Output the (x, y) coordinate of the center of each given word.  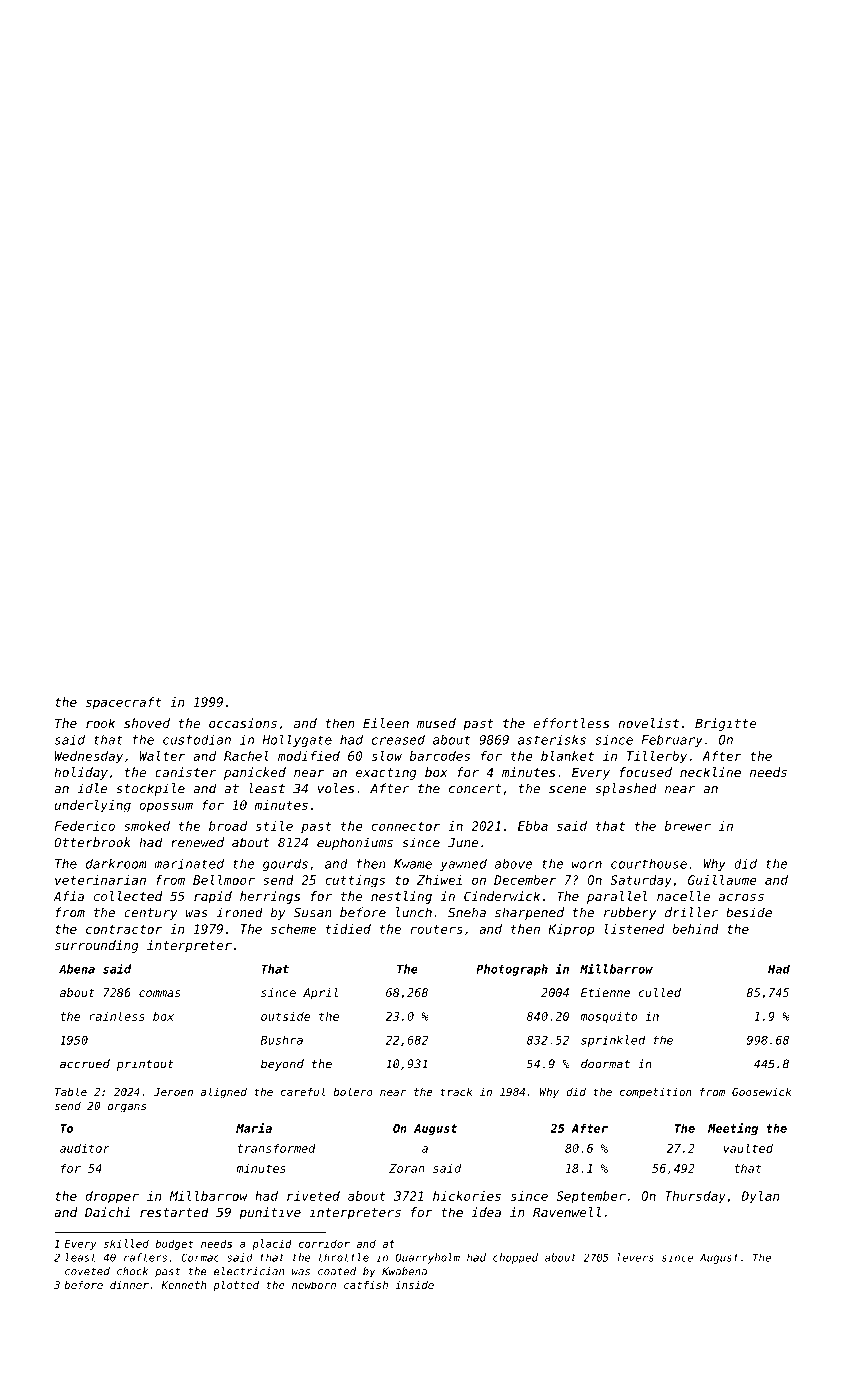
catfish (366, 1285)
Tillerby (657, 757)
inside (414, 1285)
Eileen (386, 723)
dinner (129, 1285)
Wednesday (88, 757)
